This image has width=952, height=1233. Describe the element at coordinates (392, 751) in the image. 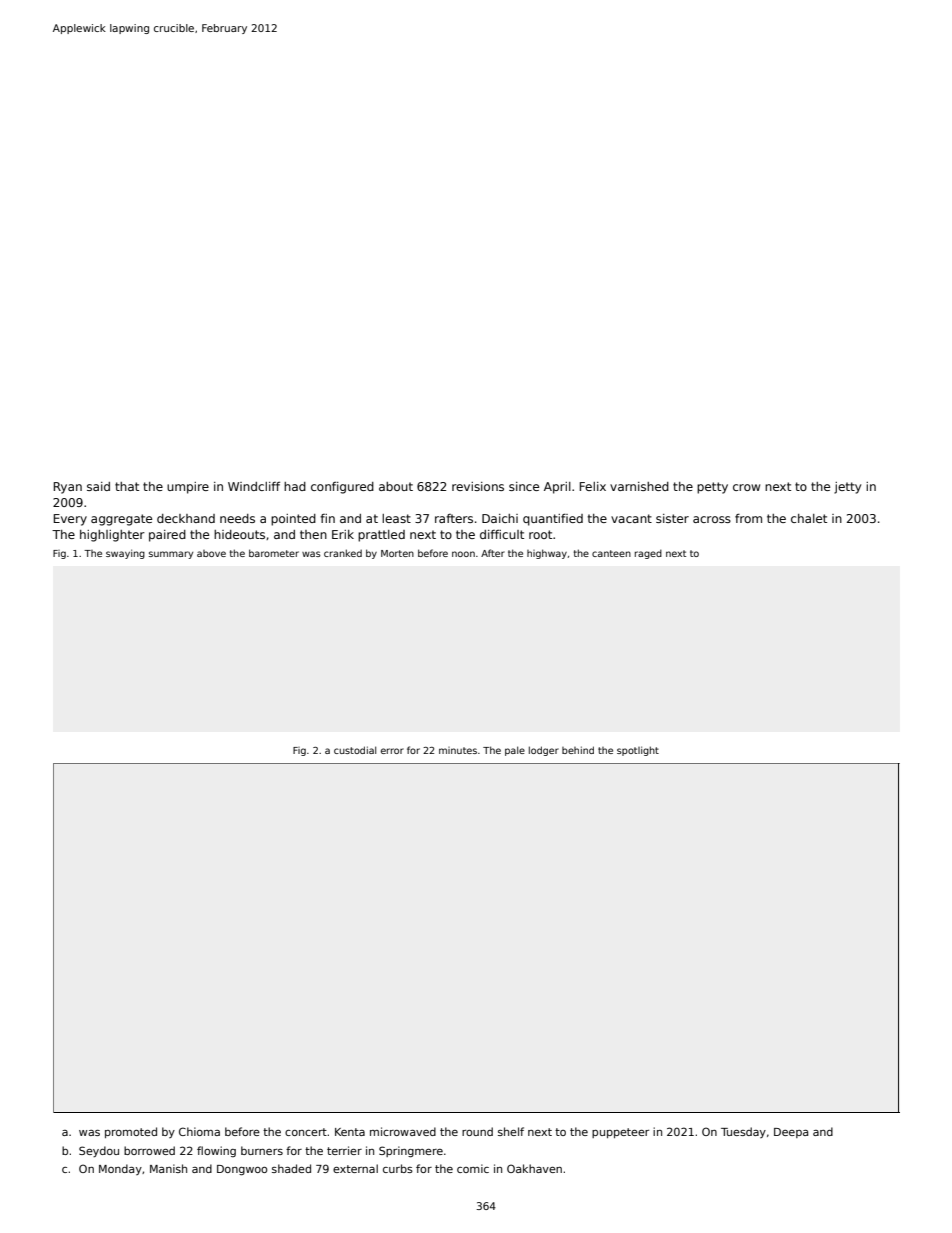

I see `error` at that location.
